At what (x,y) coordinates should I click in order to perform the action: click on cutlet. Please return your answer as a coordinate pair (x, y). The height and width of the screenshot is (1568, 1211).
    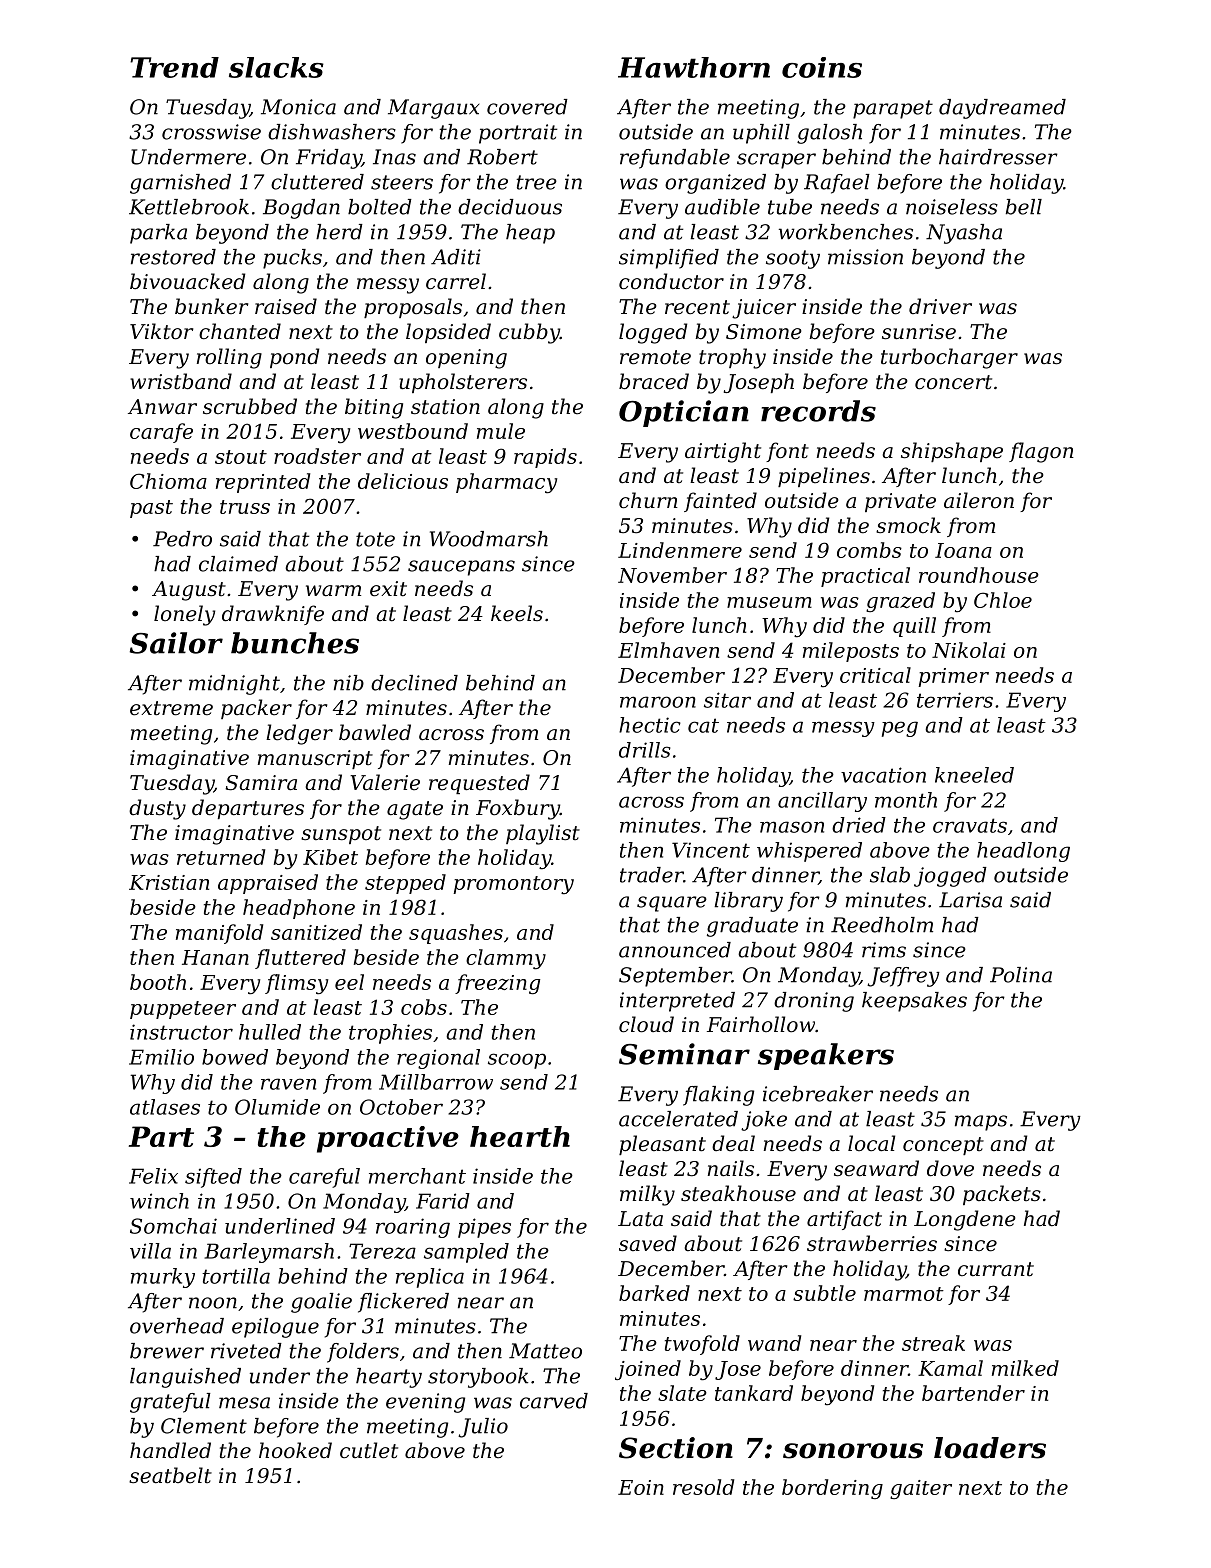
    Looking at the image, I should click on (369, 1450).
